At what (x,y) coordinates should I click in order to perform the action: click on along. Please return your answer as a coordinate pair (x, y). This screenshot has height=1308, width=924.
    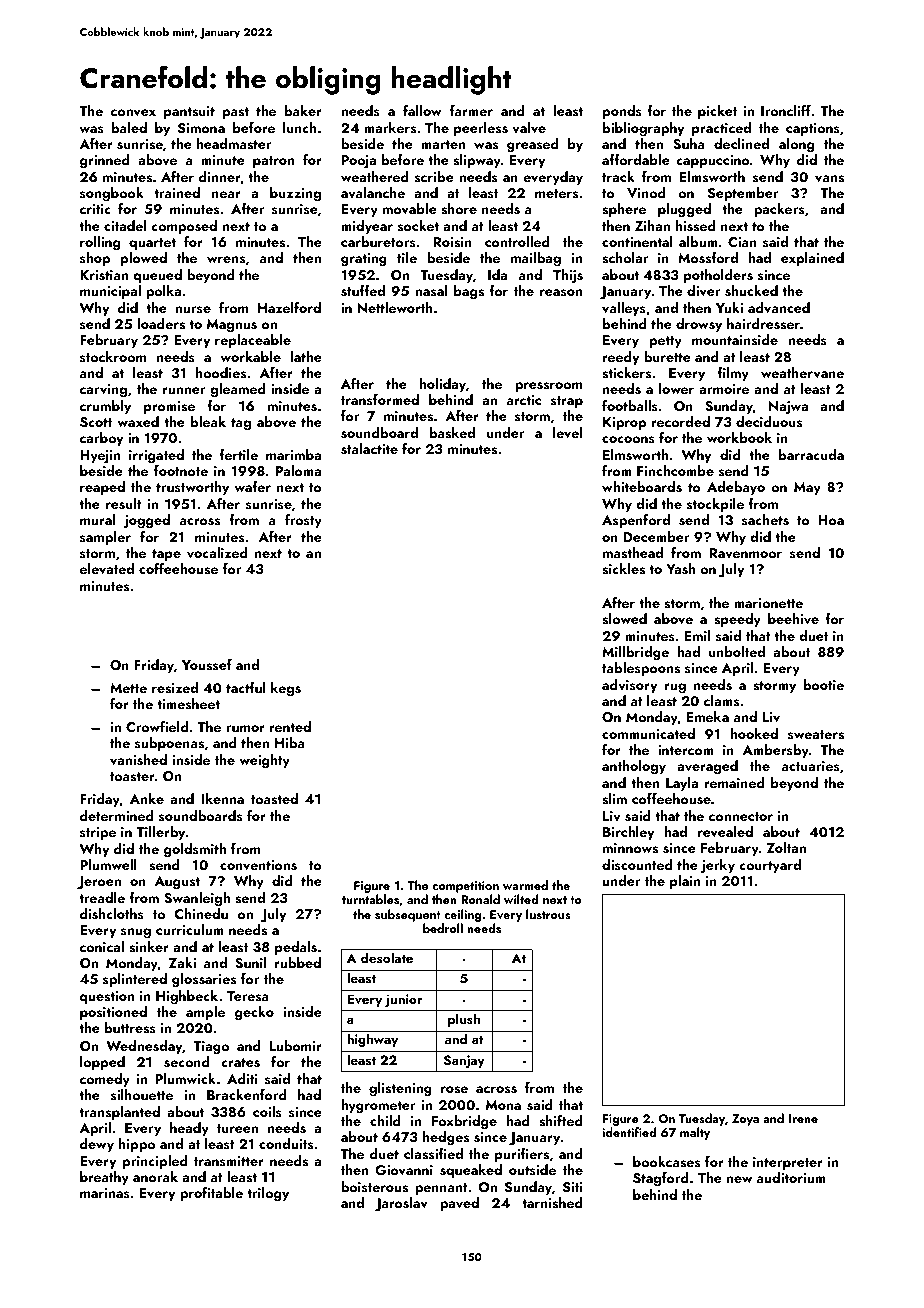
    Looking at the image, I should click on (796, 145).
